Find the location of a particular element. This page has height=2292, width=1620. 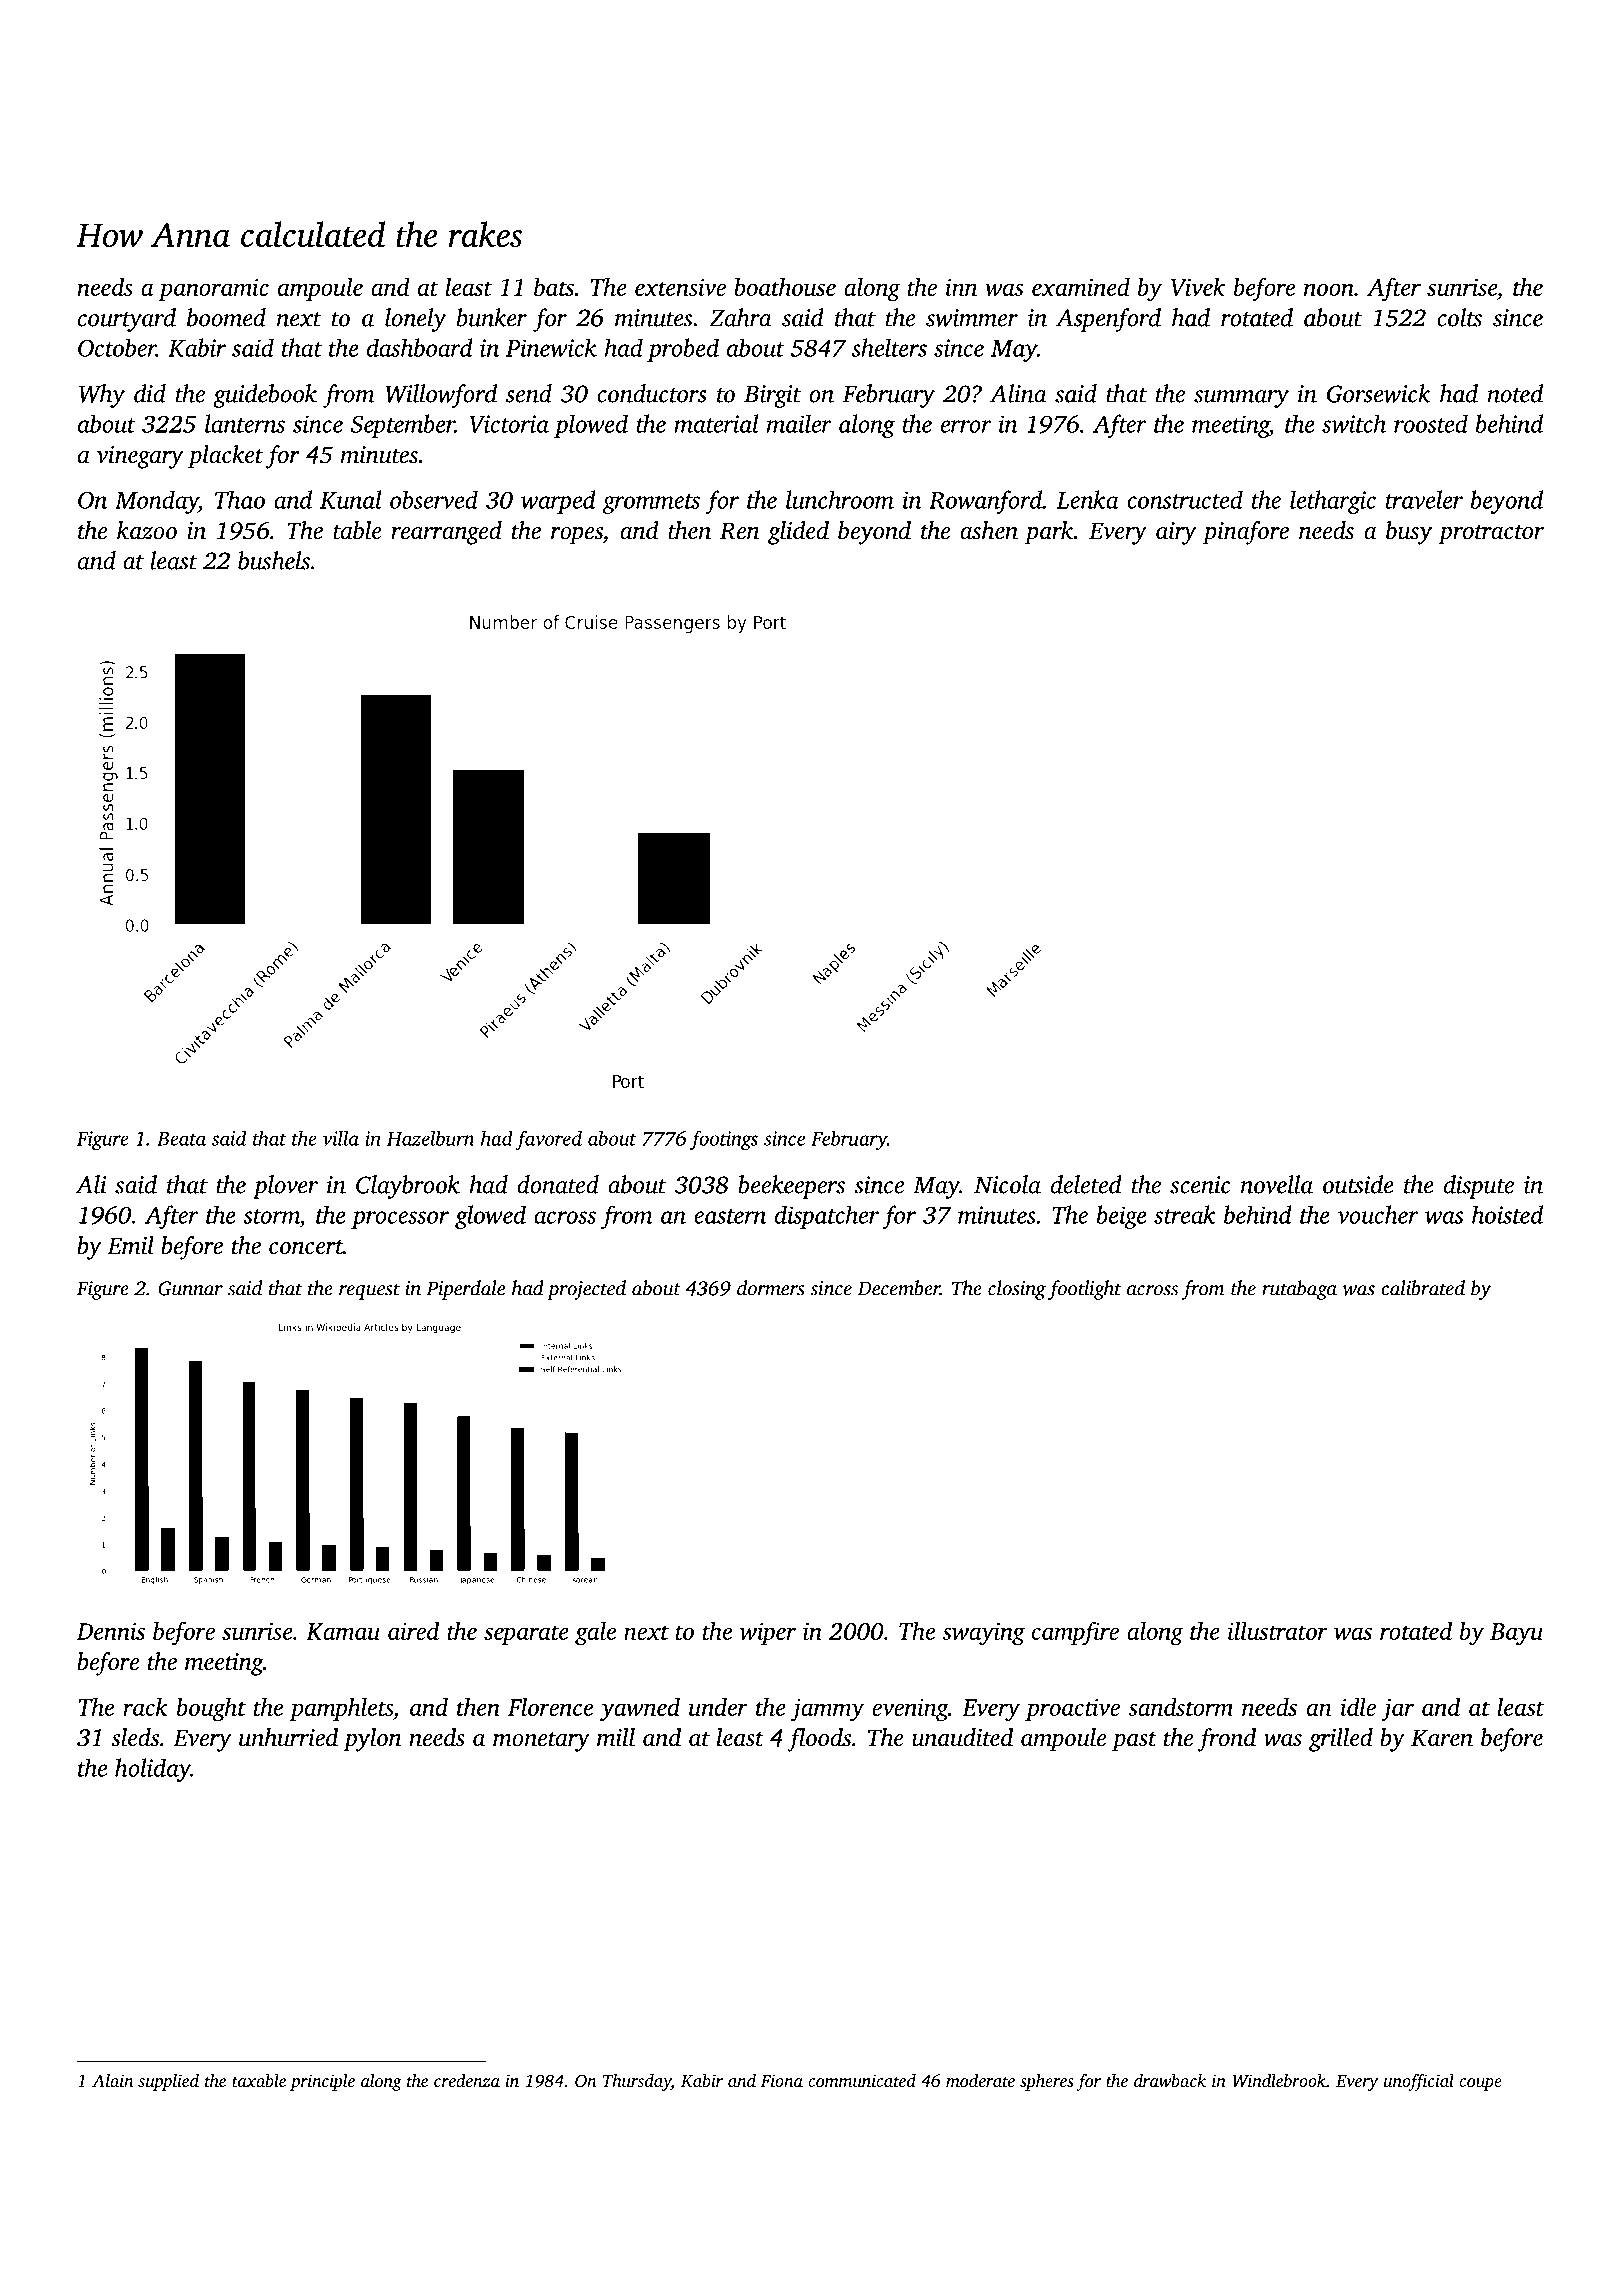

bushels is located at coordinates (274, 560).
